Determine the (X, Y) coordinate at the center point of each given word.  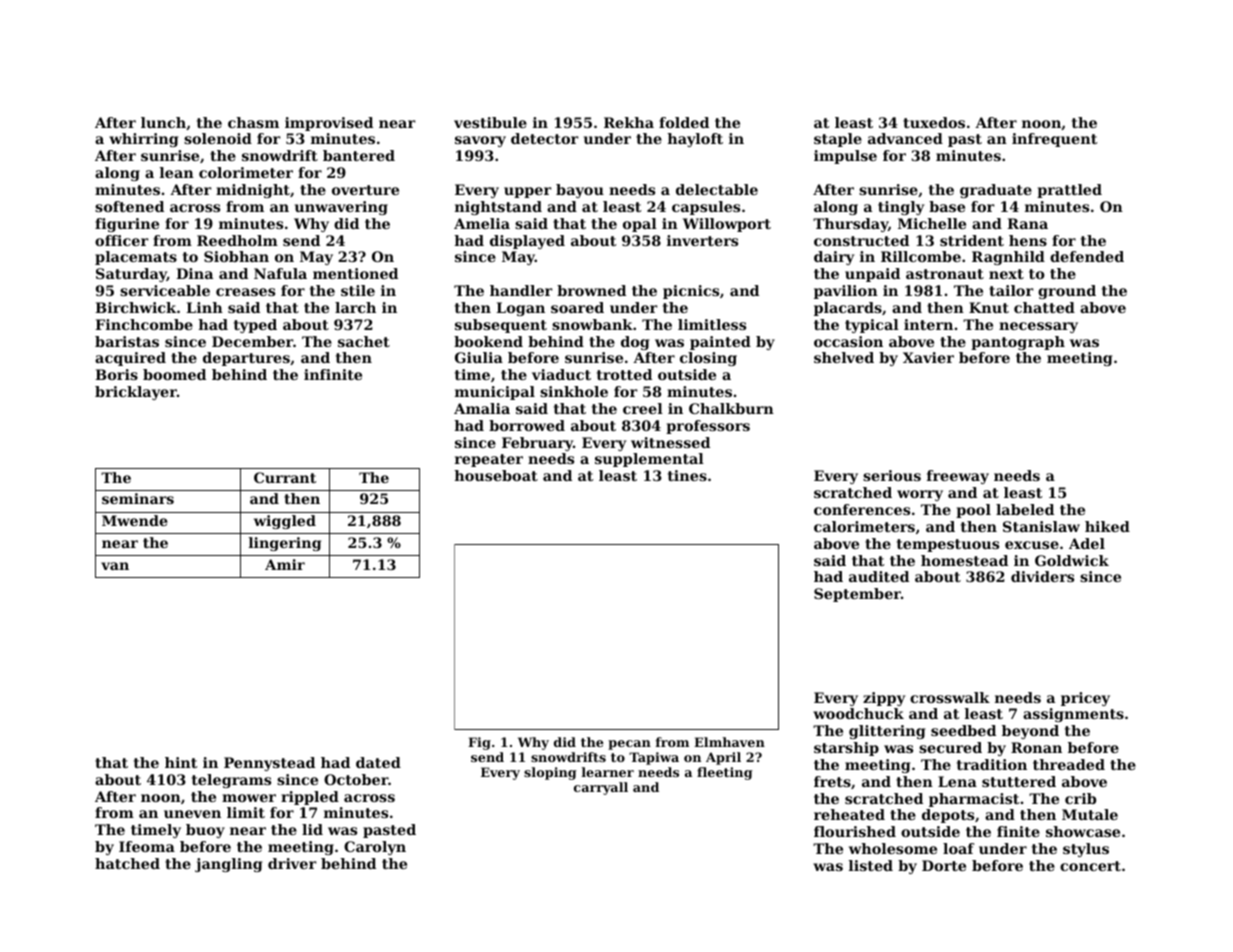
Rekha (629, 122)
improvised (329, 124)
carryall (601, 788)
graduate (996, 191)
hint (181, 762)
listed (871, 865)
